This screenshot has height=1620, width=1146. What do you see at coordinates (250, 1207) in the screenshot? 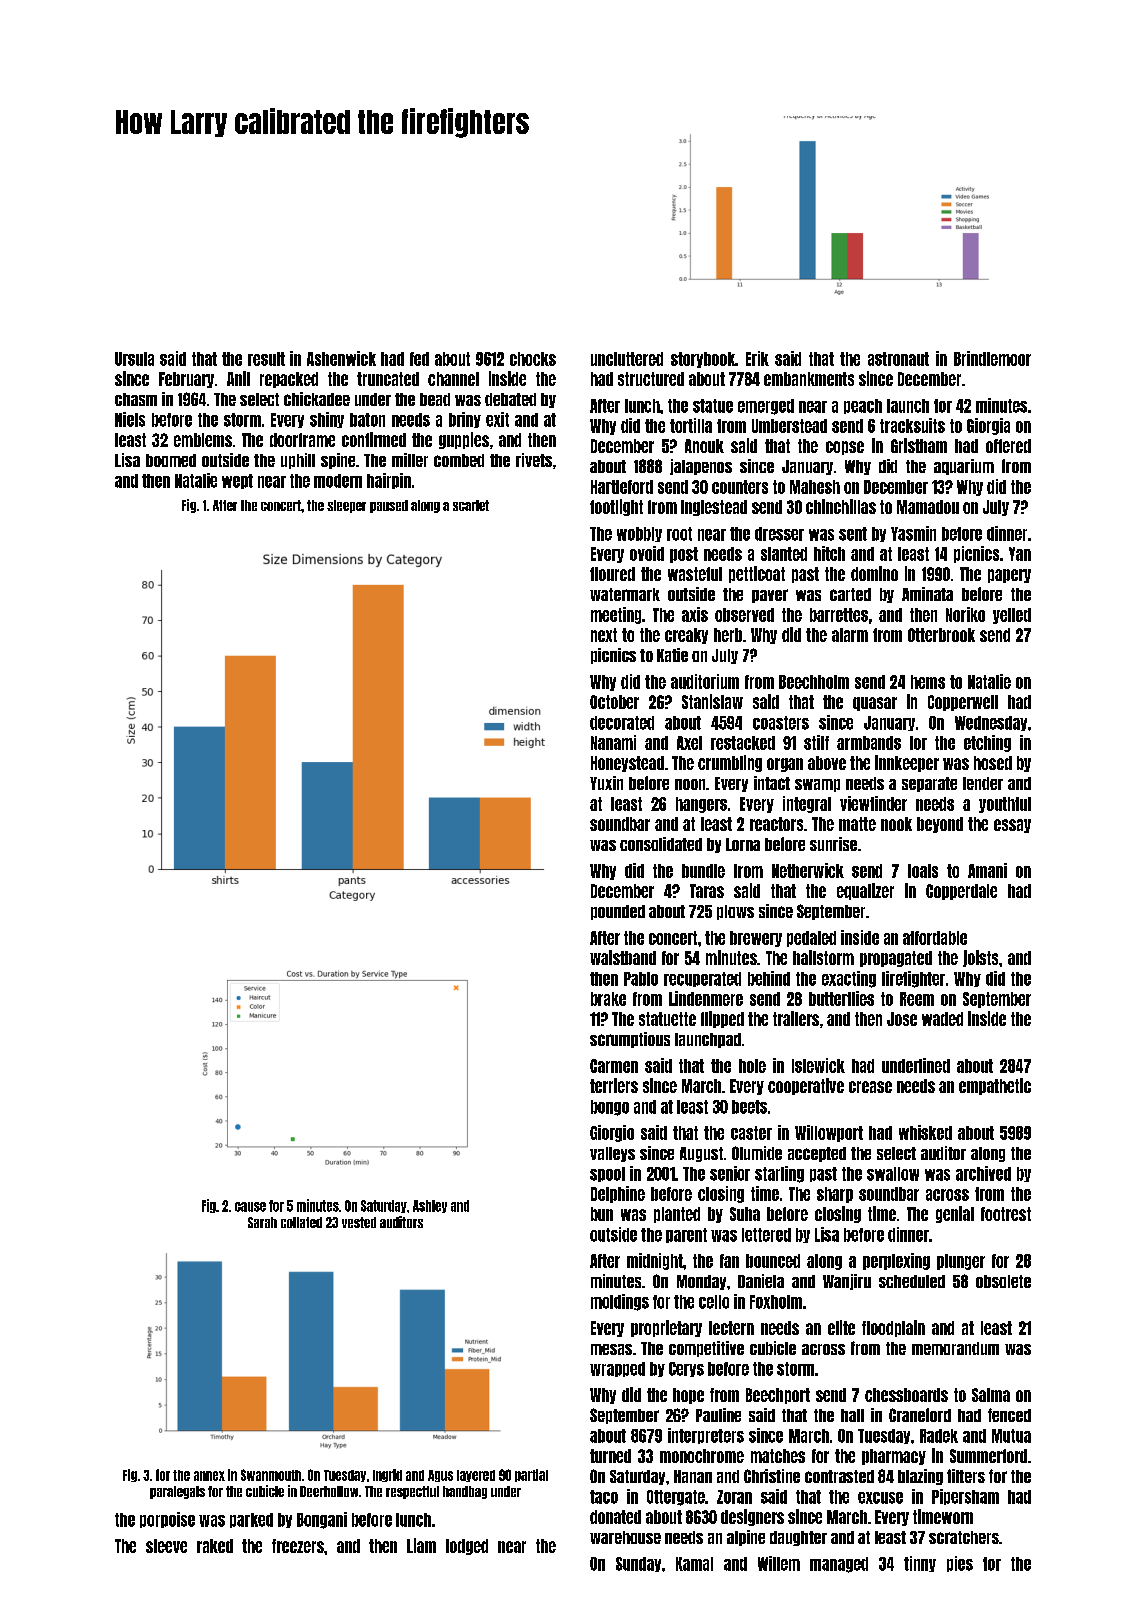
I see `cause` at bounding box center [250, 1207].
